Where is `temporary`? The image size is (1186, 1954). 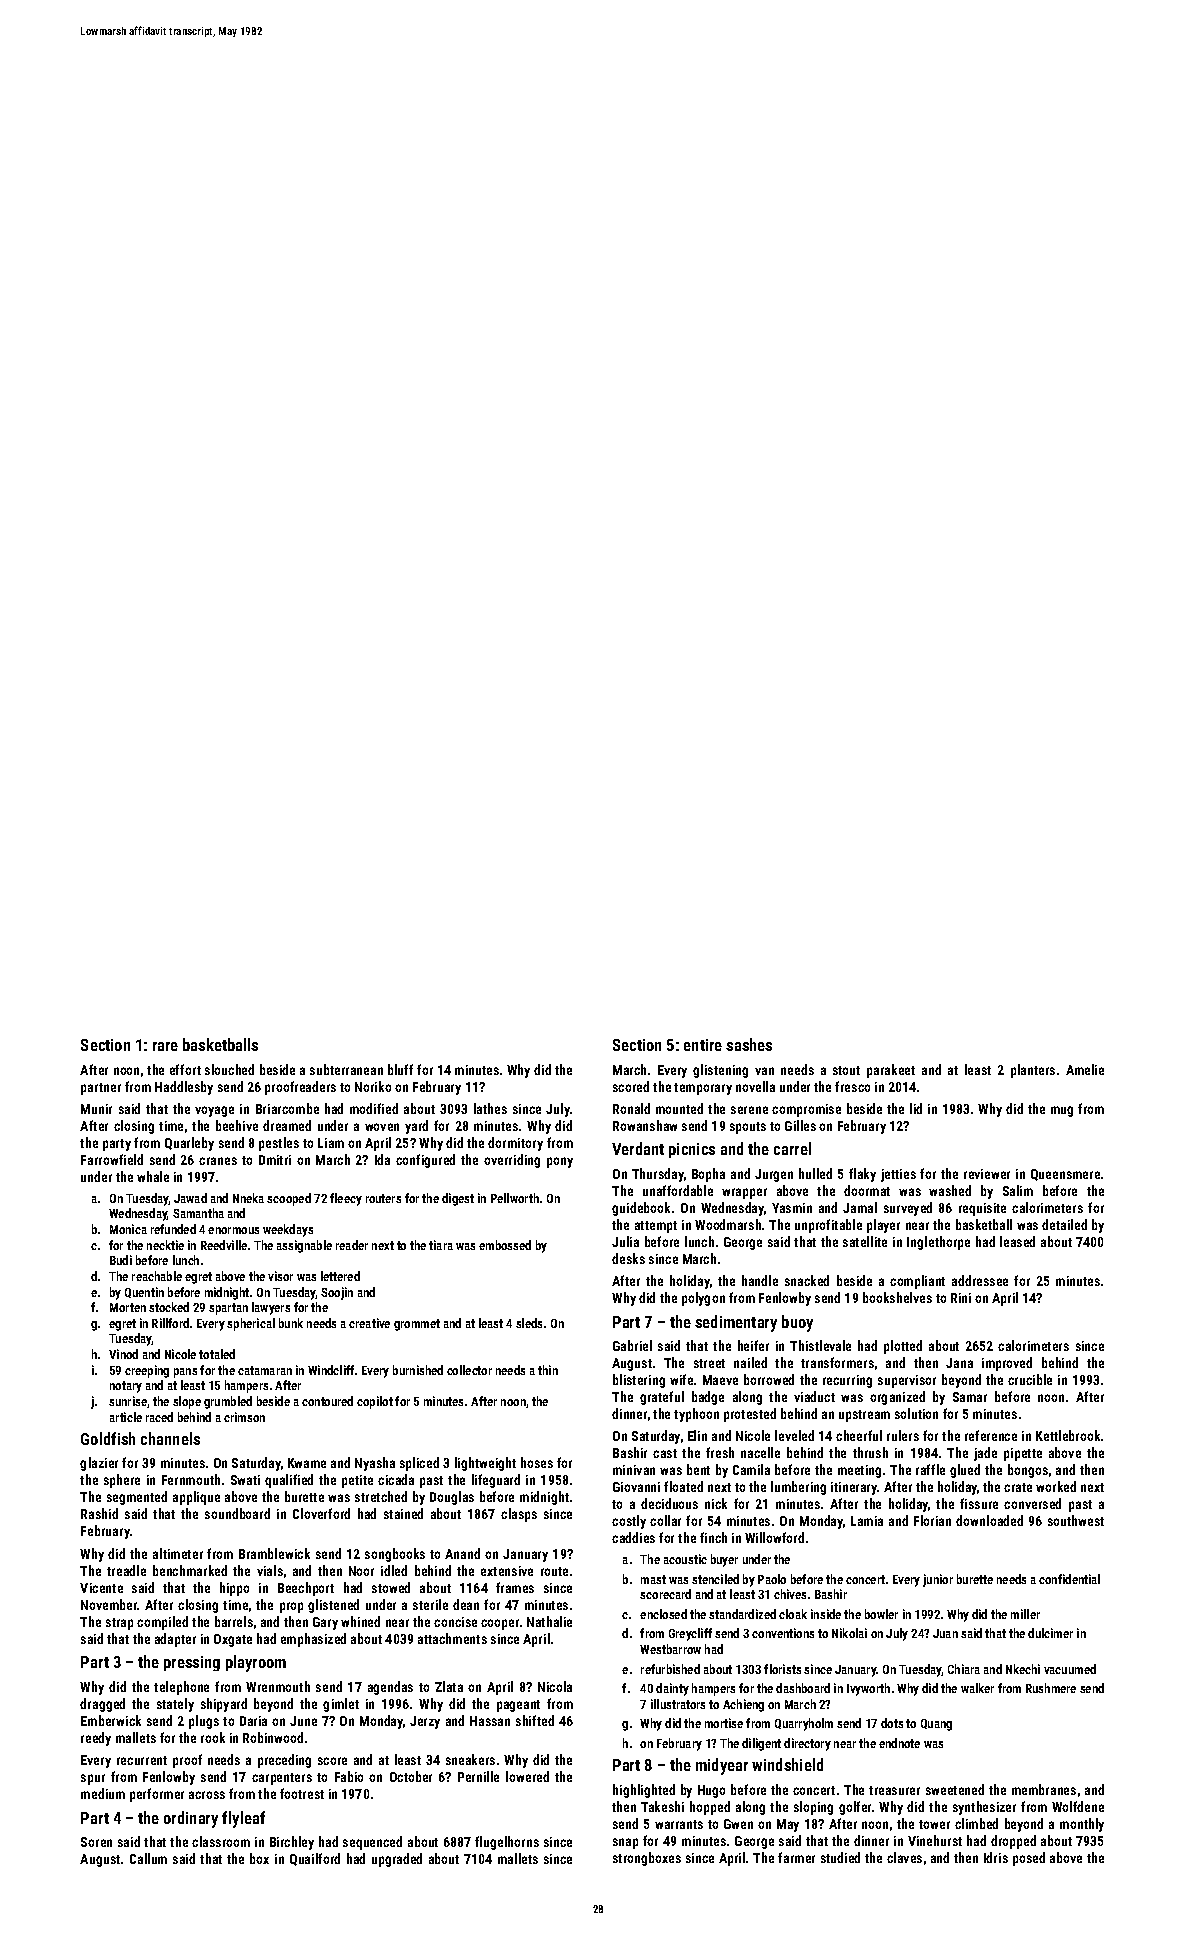 temporary is located at coordinates (703, 1089).
